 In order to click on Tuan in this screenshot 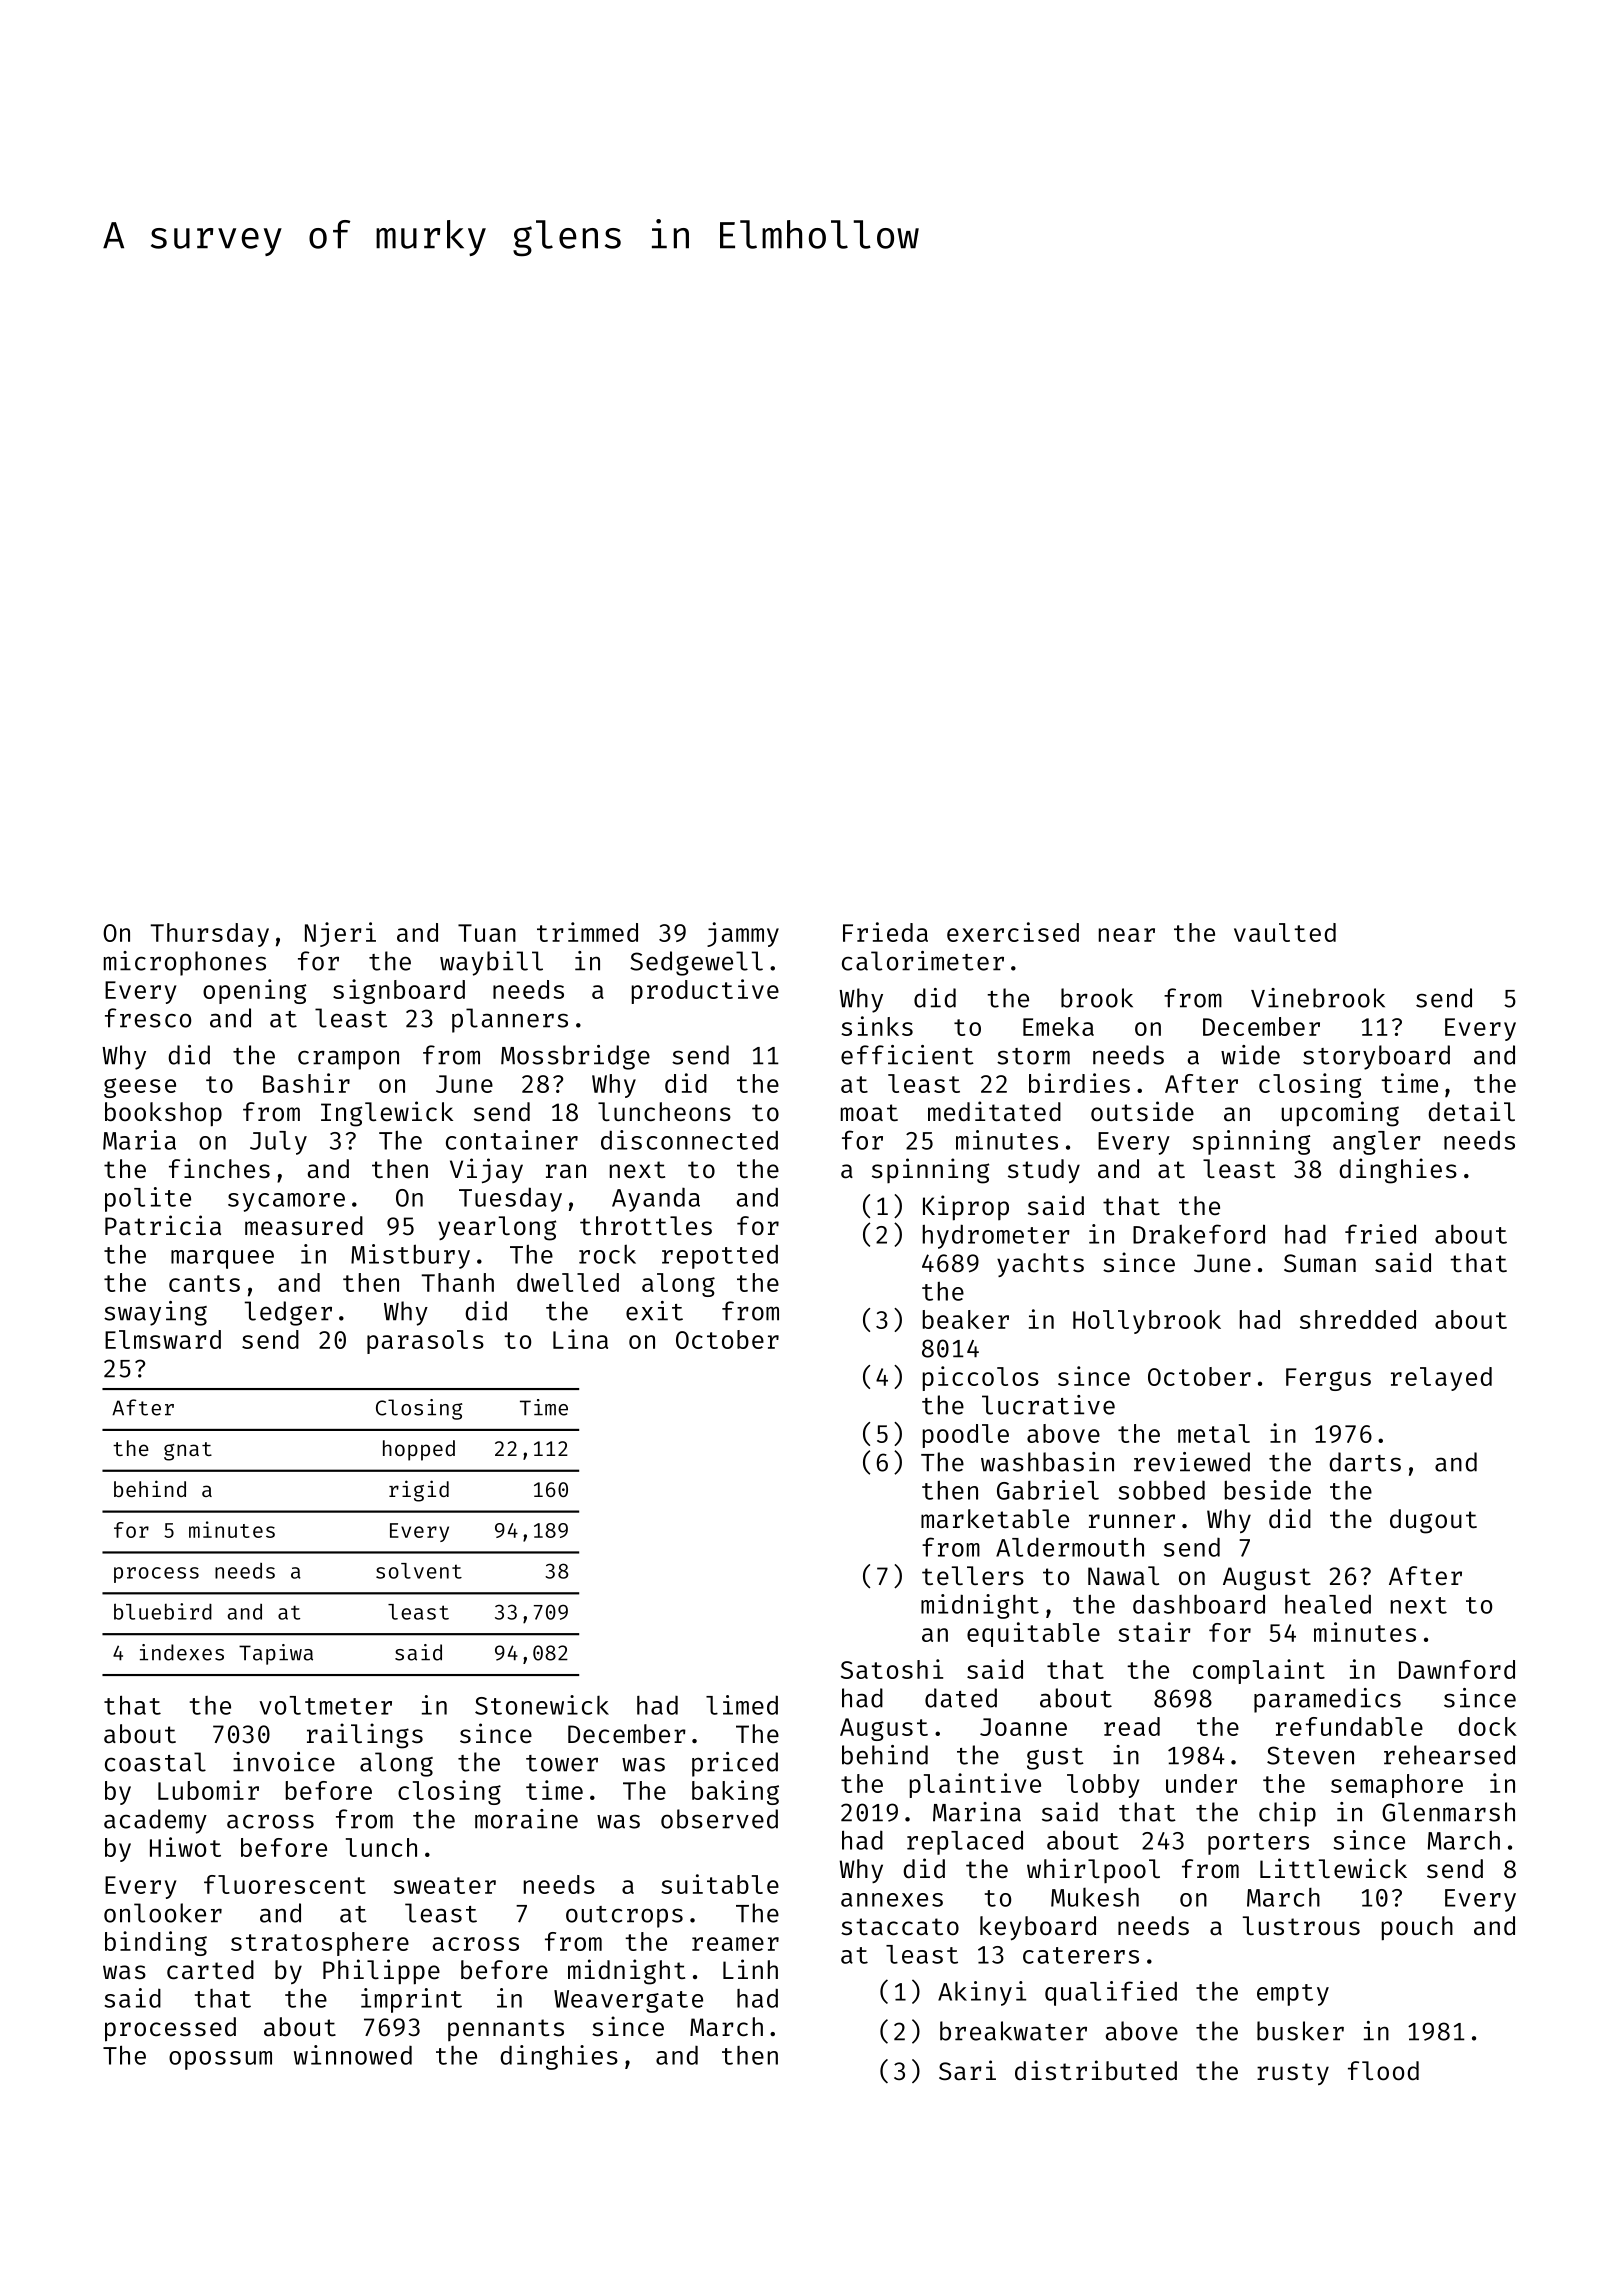, I will do `click(487, 933)`.
